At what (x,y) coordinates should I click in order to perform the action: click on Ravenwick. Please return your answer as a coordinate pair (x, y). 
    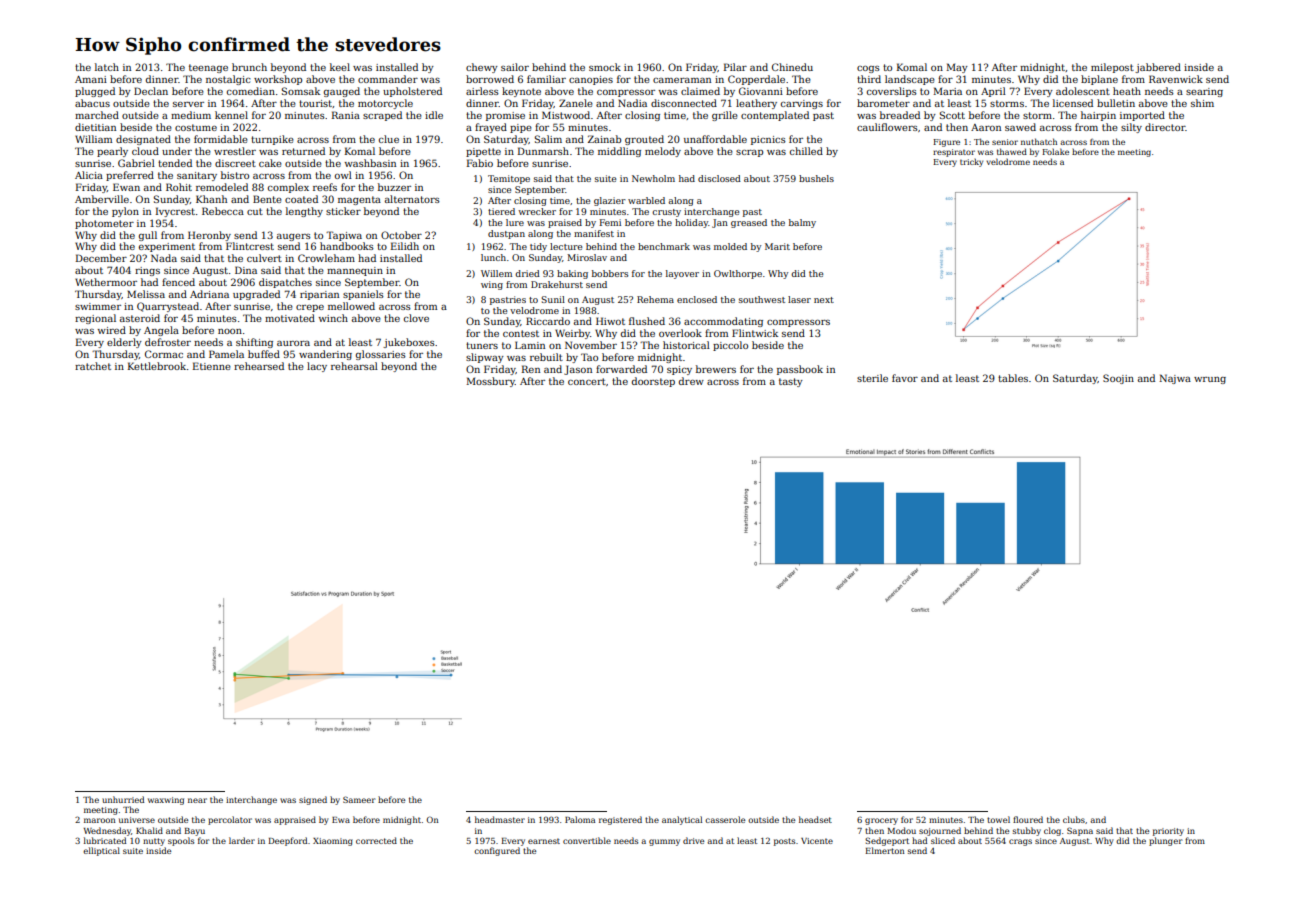
    Looking at the image, I should click on (1176, 79).
